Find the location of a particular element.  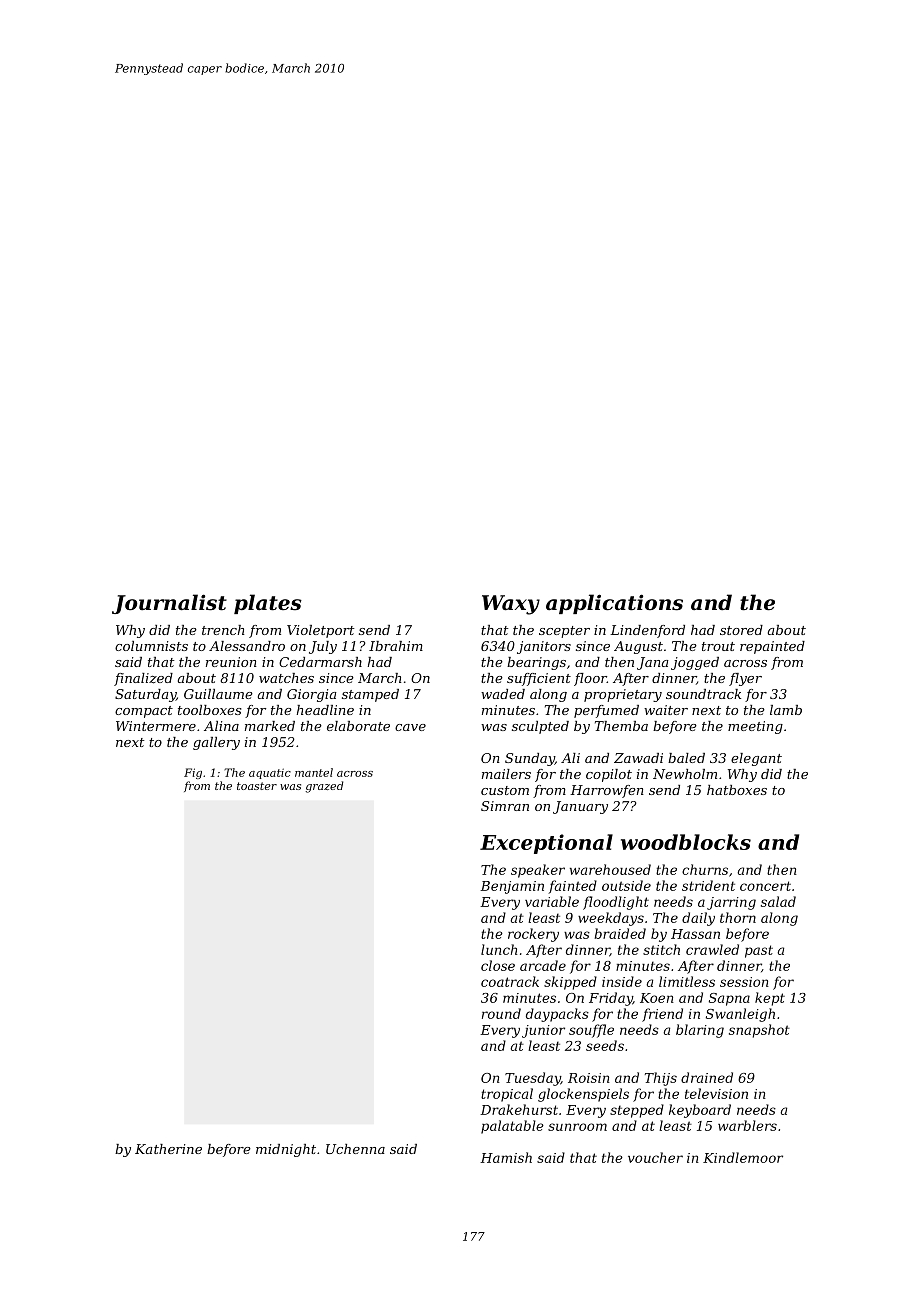

Journalist is located at coordinates (169, 604).
